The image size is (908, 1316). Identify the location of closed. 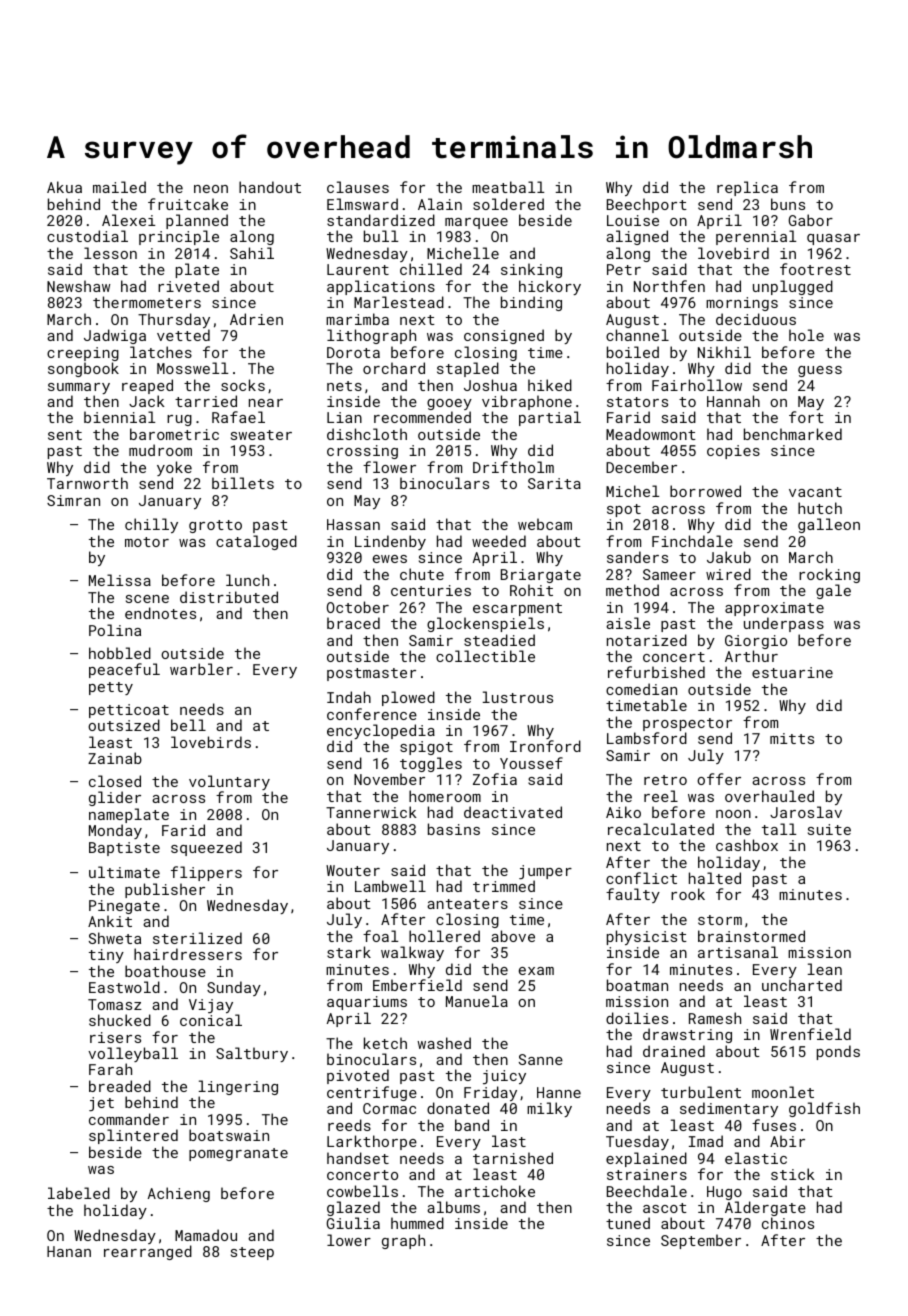
(115, 781).
